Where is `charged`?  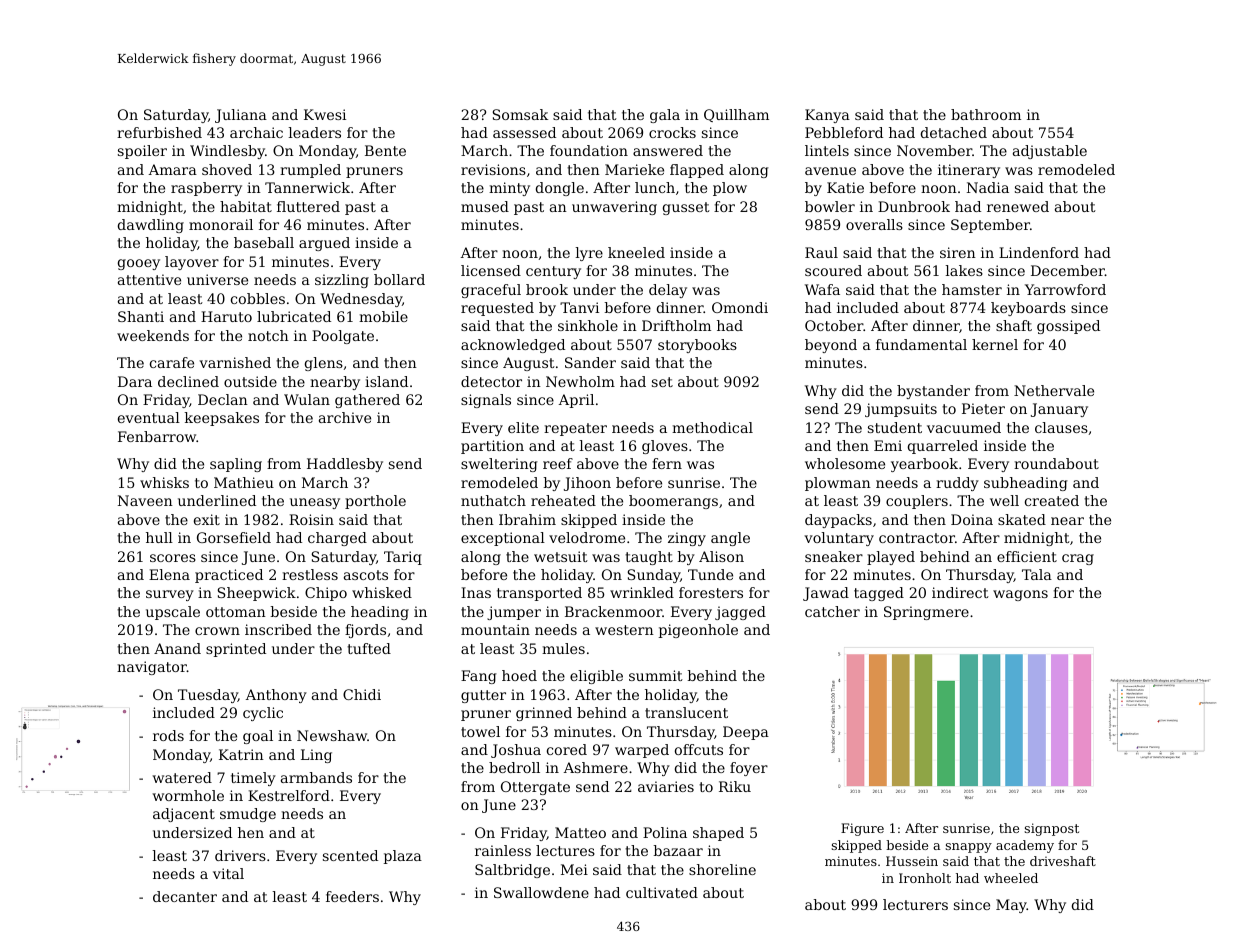
charged is located at coordinates (337, 539).
